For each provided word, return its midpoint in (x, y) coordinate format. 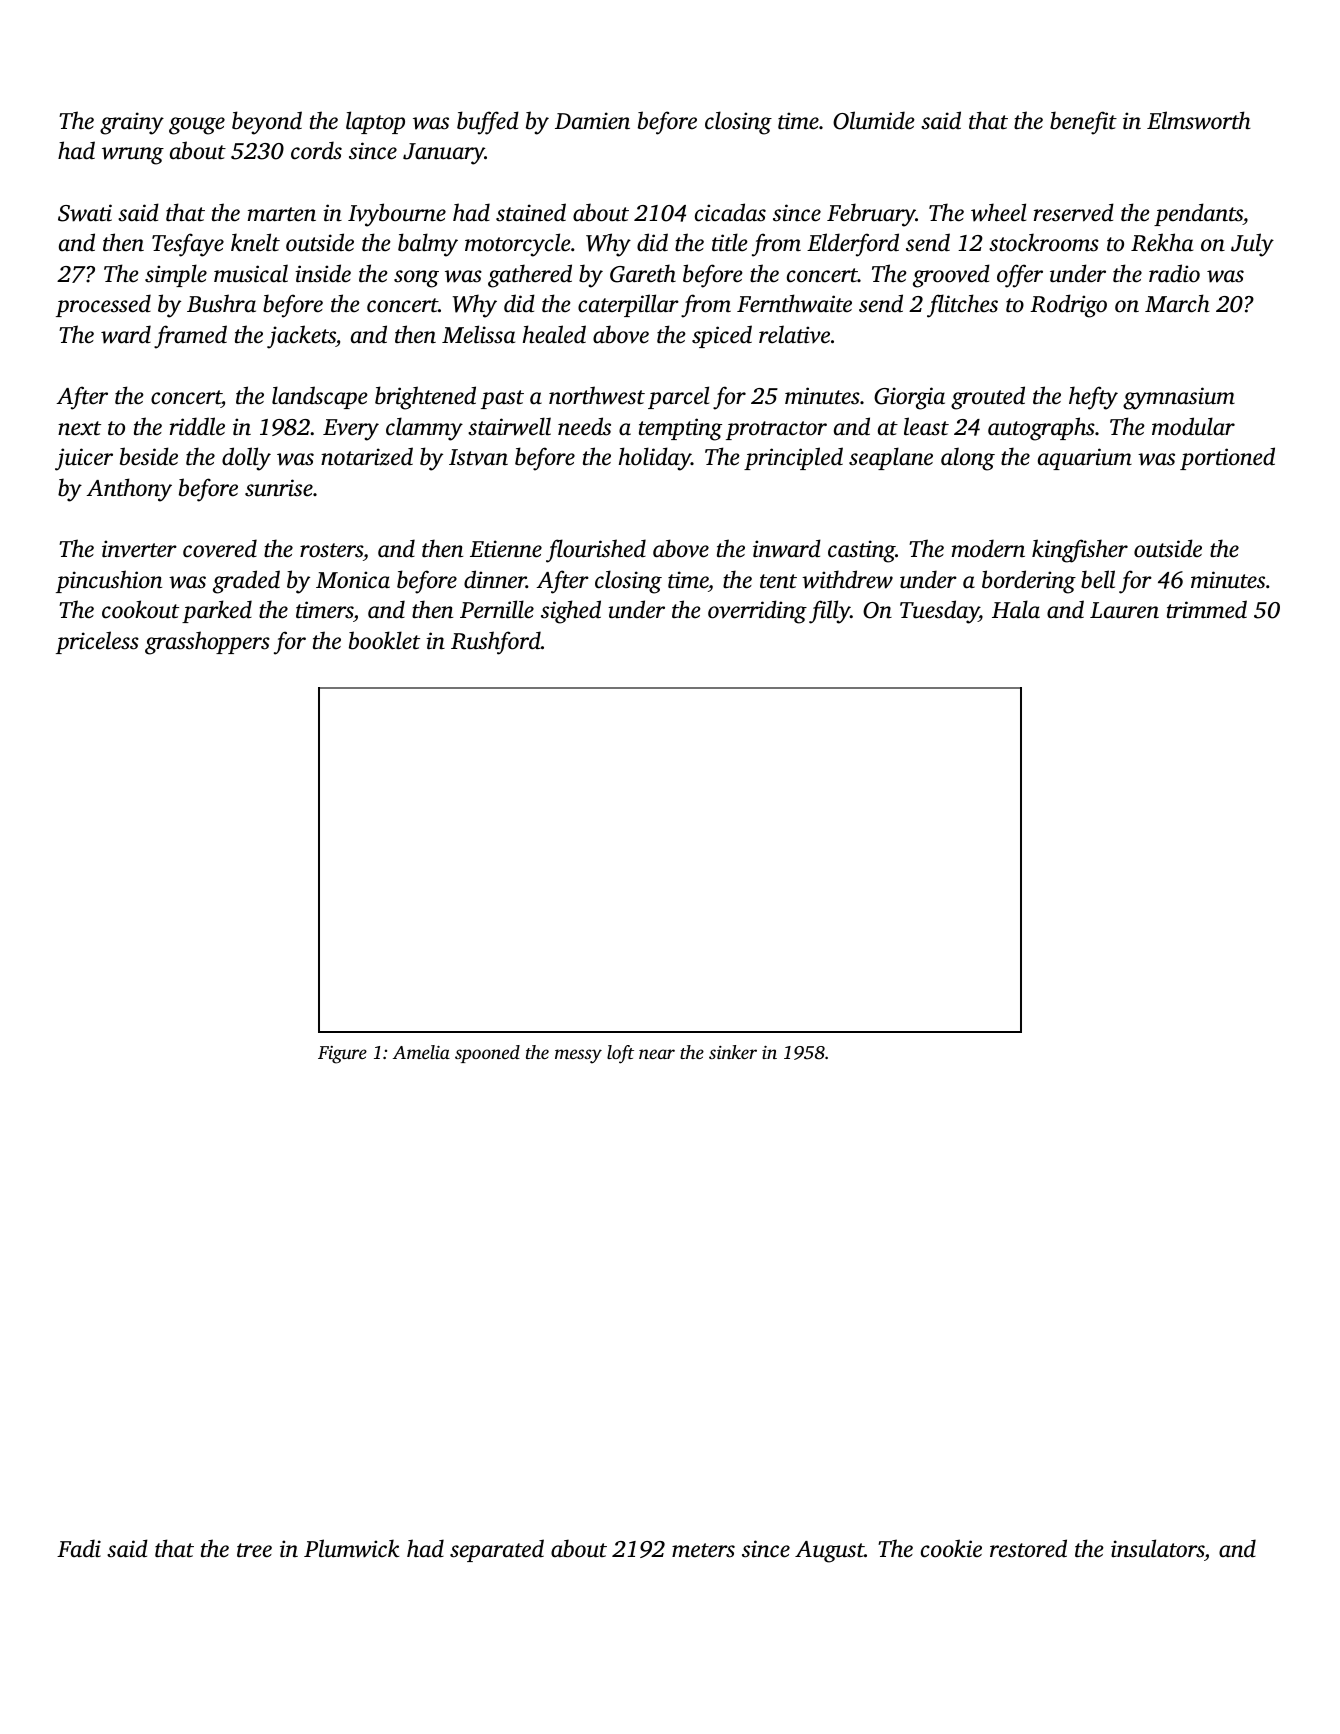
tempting (680, 429)
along (968, 459)
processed (103, 305)
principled (793, 458)
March (1177, 303)
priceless (97, 642)
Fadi (79, 1548)
